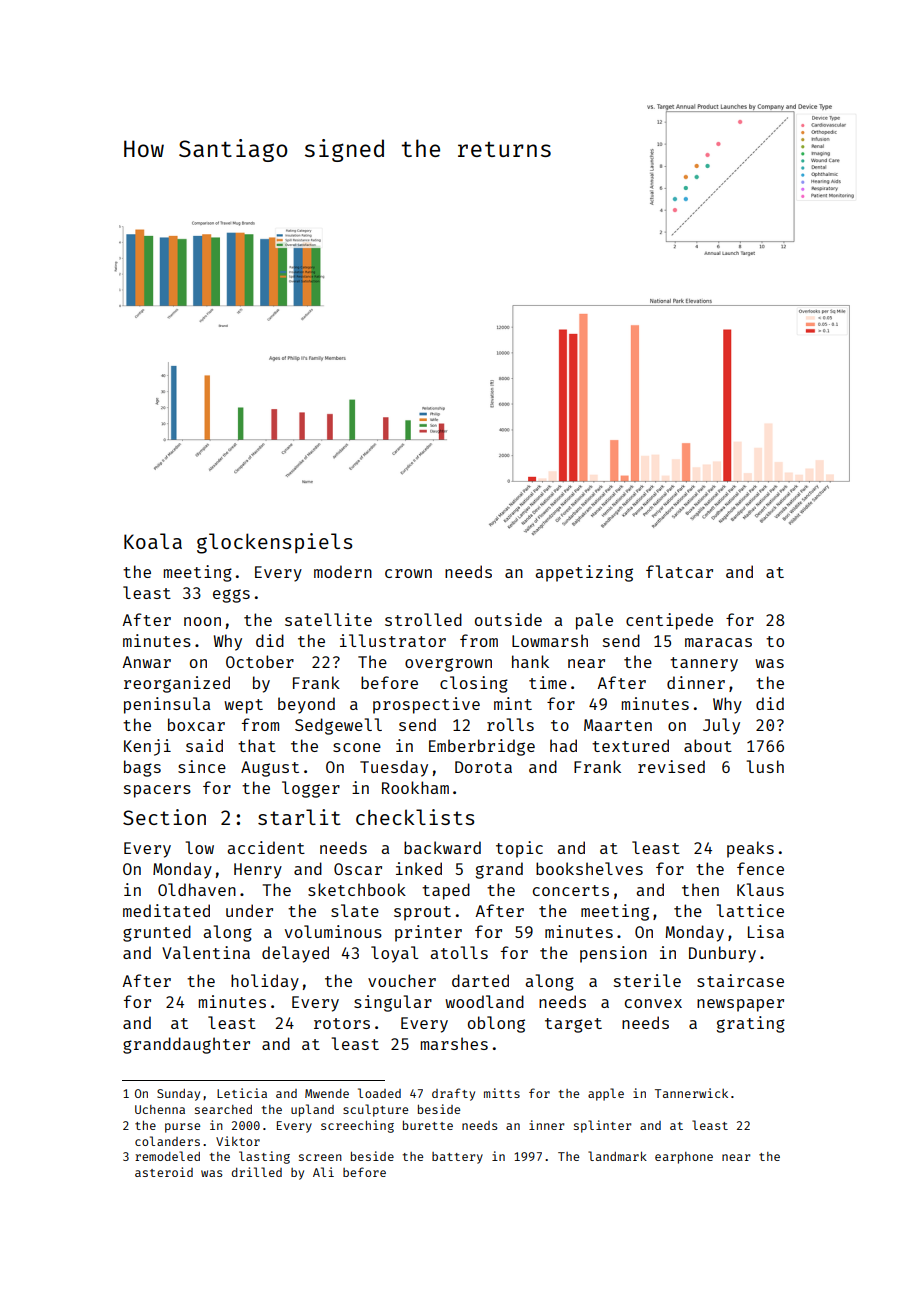 This document has width=908, height=1316. What do you see at coordinates (679, 571) in the document?
I see `flatcar` at bounding box center [679, 571].
